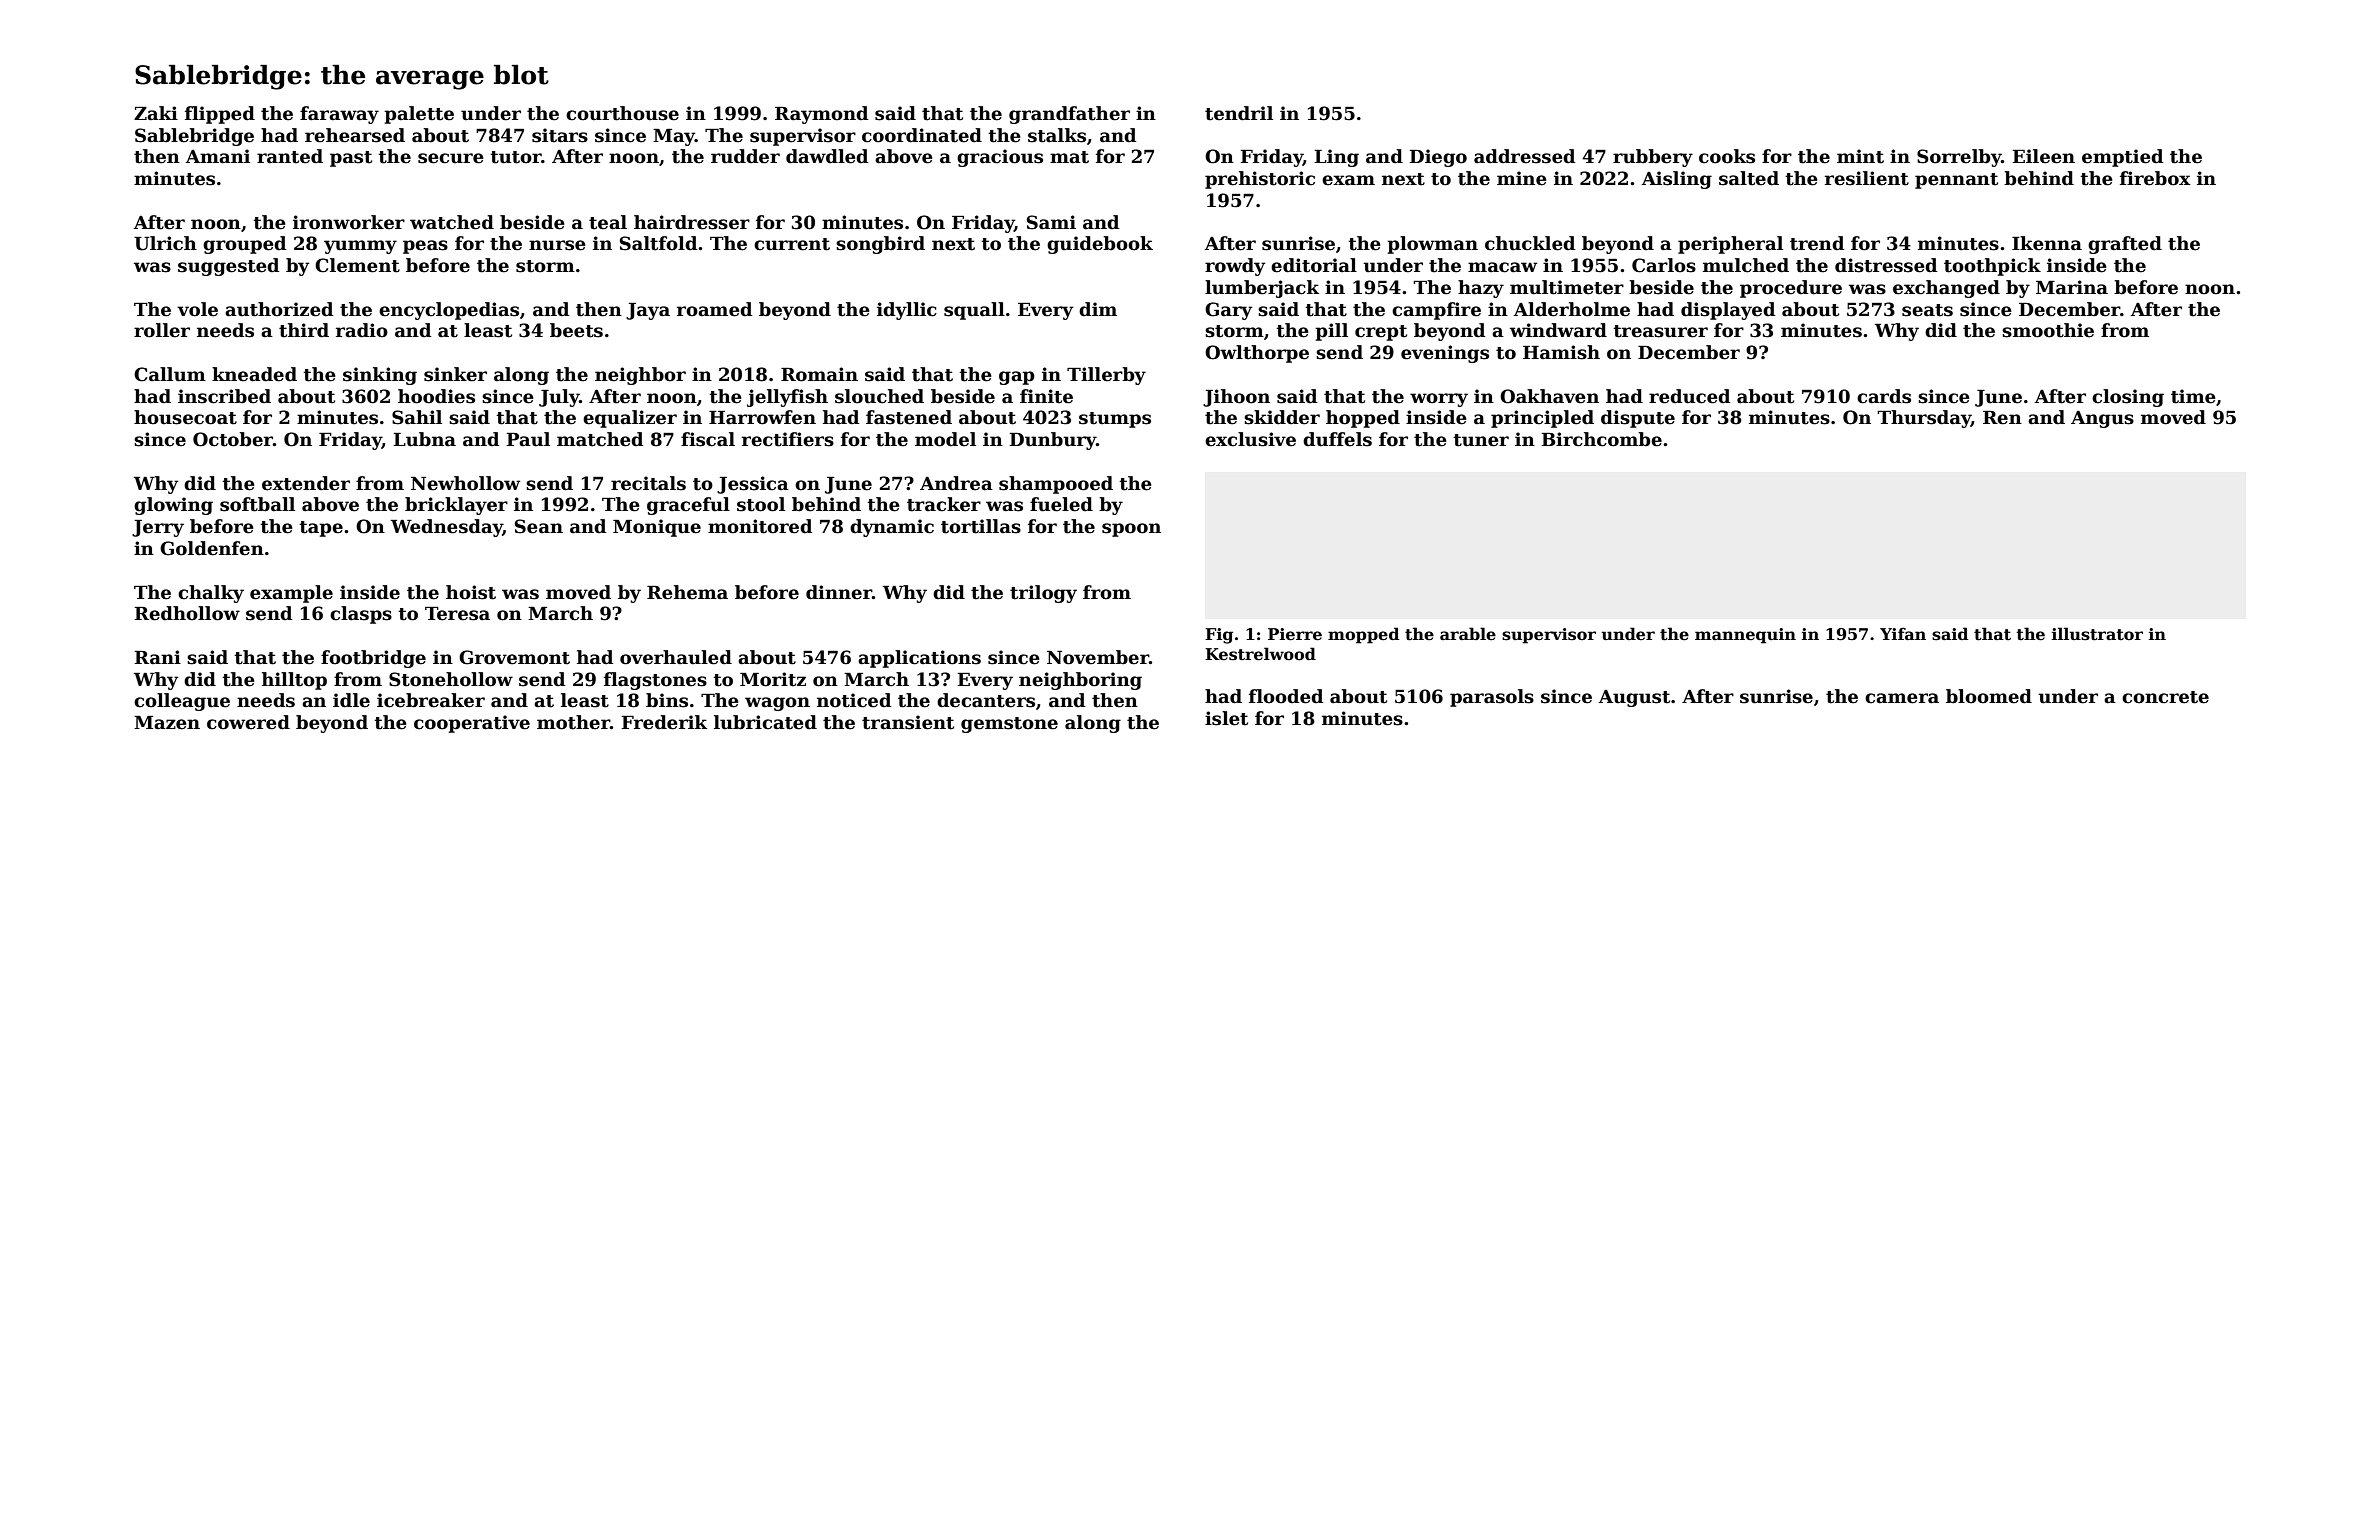  I want to click on palette, so click(419, 115).
